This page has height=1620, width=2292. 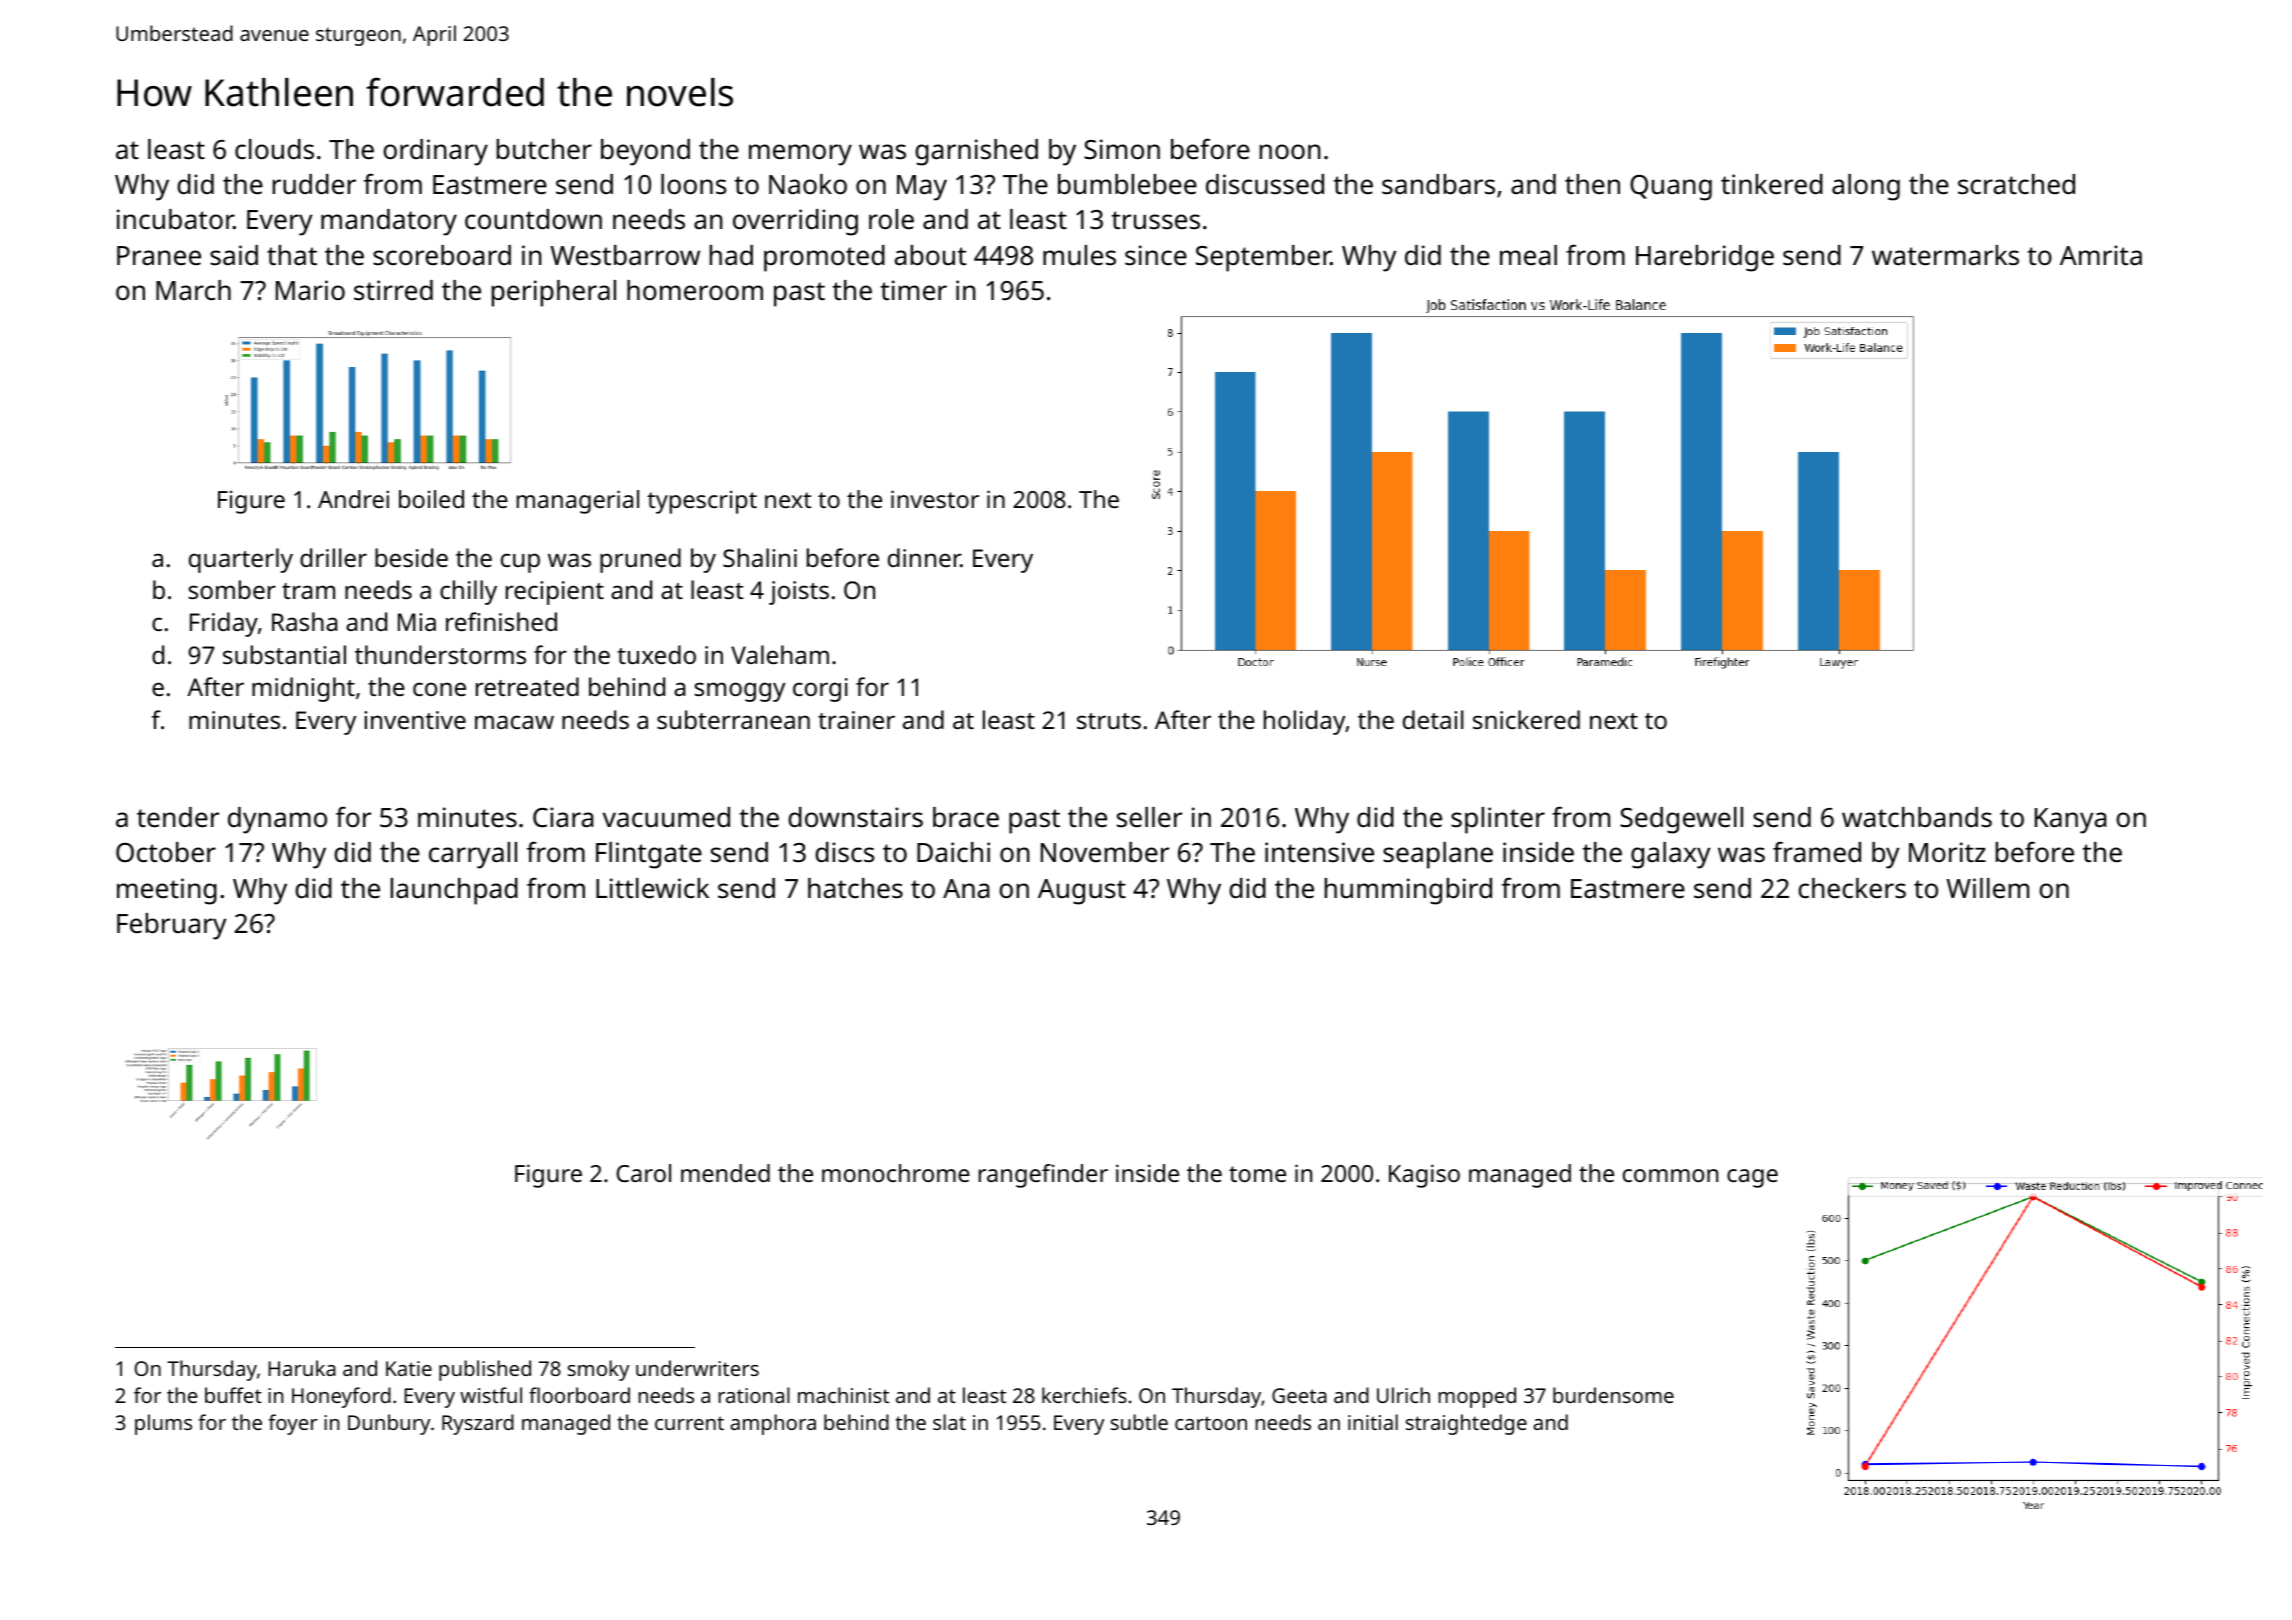 What do you see at coordinates (1149, 817) in the page?
I see `seller` at bounding box center [1149, 817].
